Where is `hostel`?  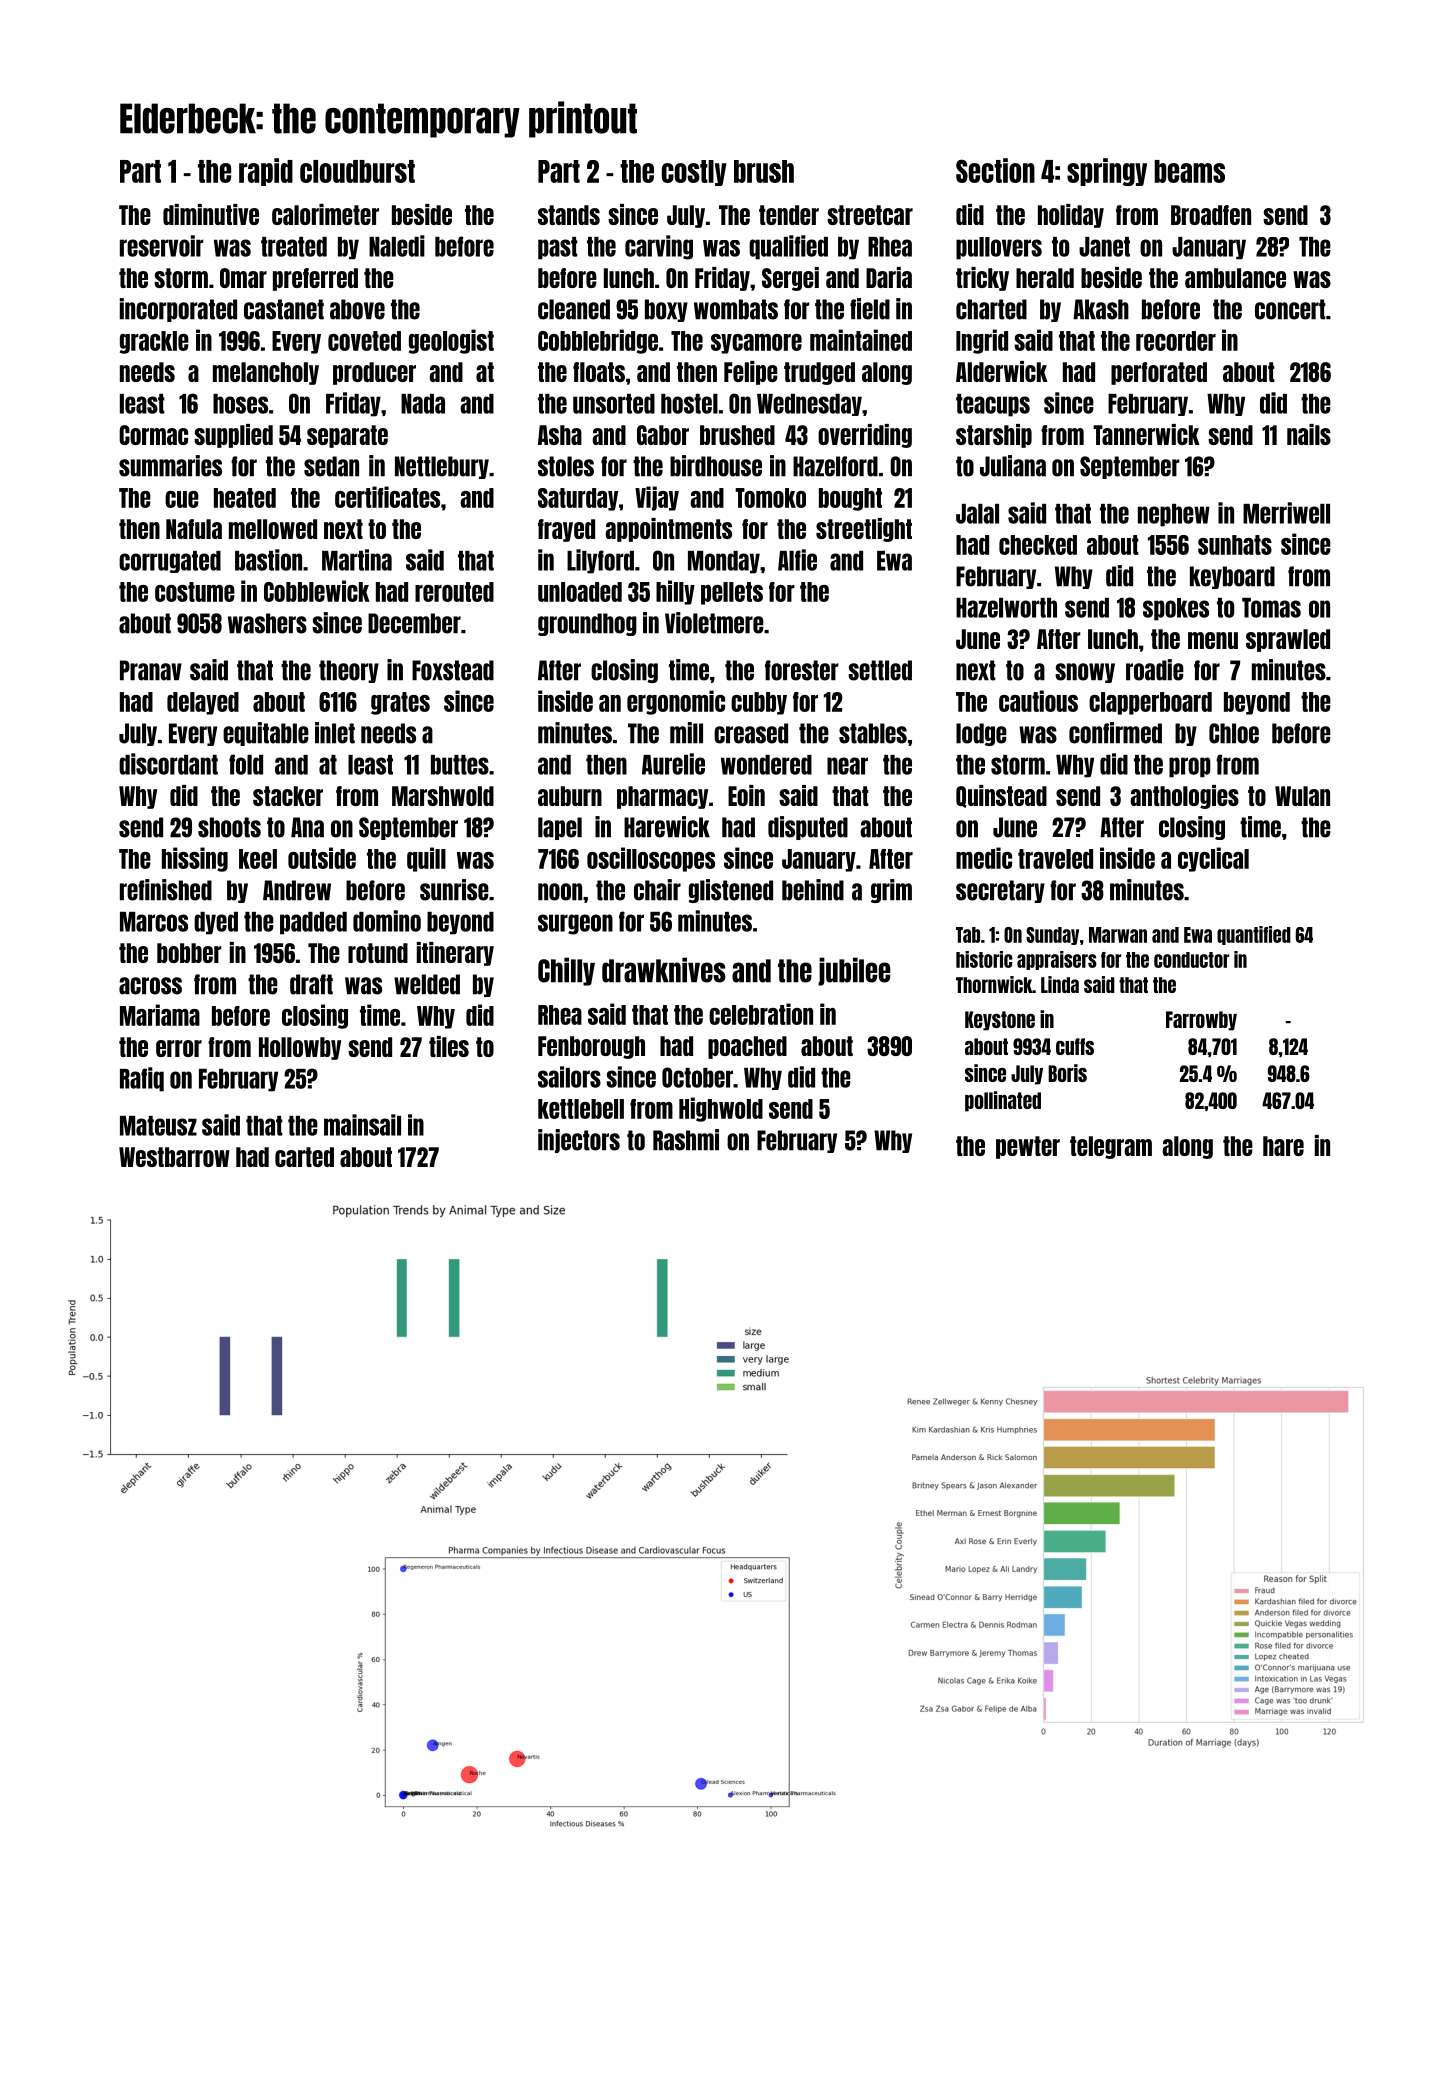
hostel is located at coordinates (689, 404).
